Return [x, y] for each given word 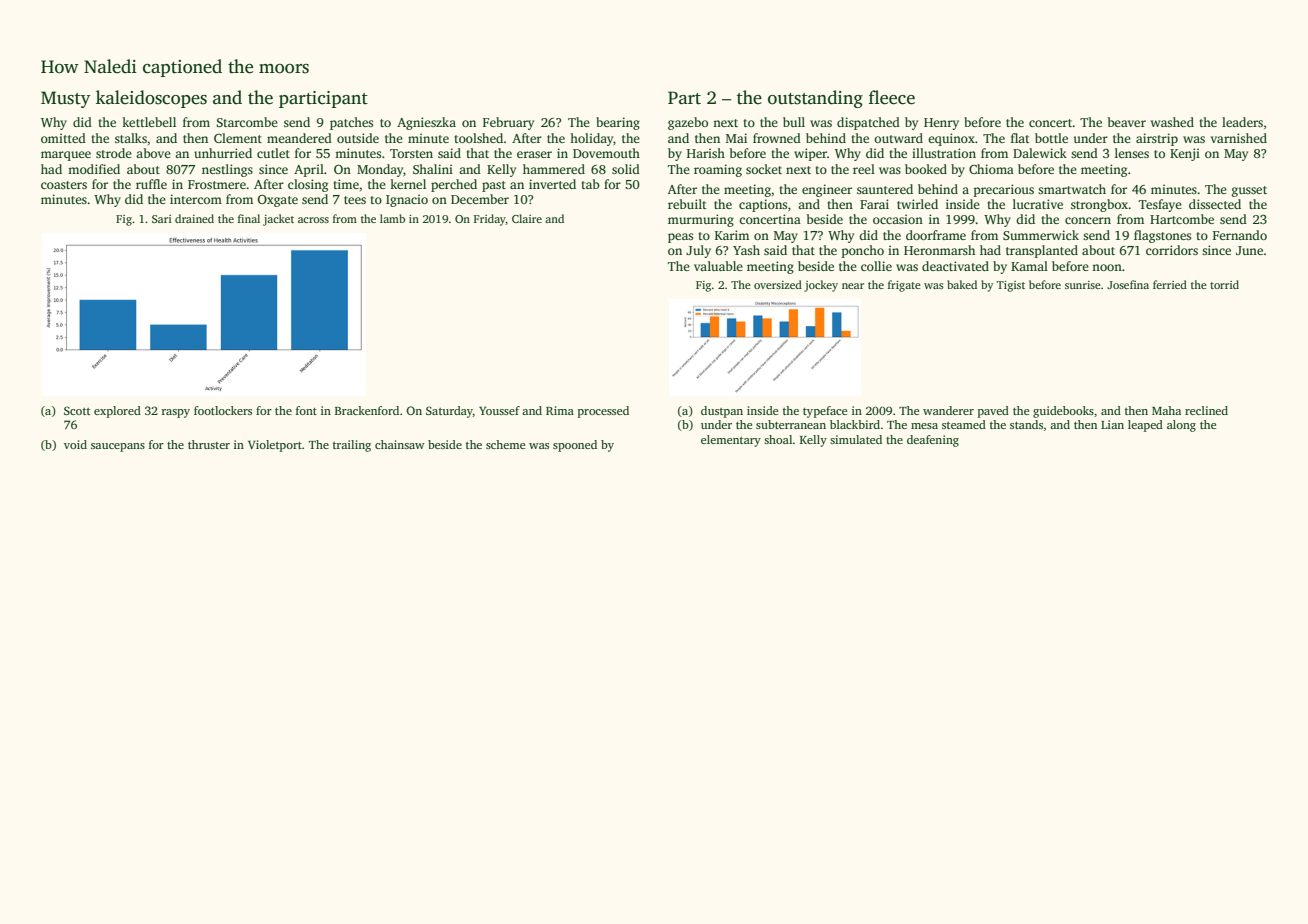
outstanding [815, 99]
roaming [718, 170]
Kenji [1185, 154]
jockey [821, 286]
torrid [1224, 284]
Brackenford [367, 410]
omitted [63, 138]
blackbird [855, 424]
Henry [941, 124]
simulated [856, 439]
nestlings [227, 170]
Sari [162, 219]
